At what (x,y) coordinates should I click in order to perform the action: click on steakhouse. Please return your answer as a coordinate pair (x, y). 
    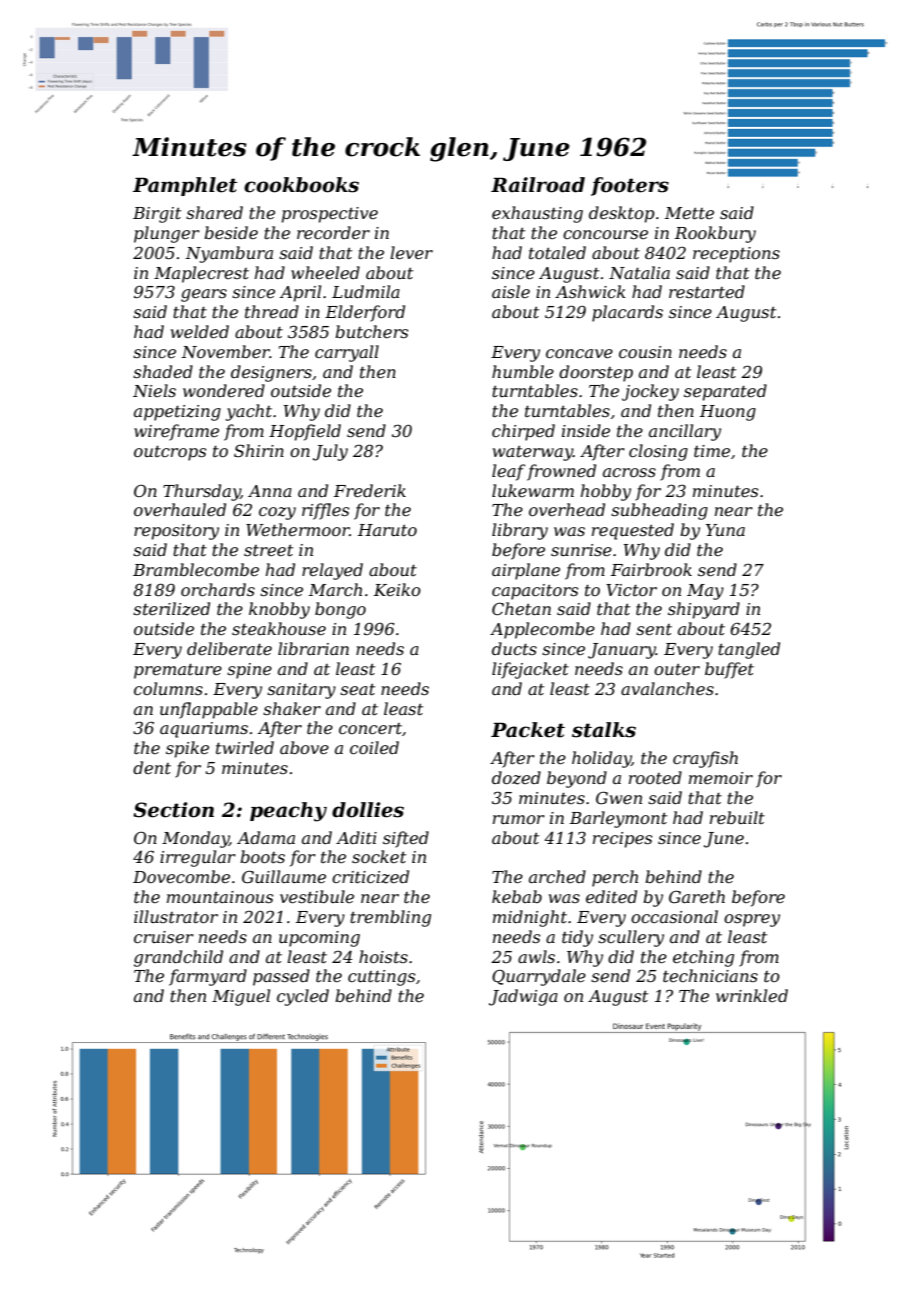
    Looking at the image, I should click on (279, 628).
